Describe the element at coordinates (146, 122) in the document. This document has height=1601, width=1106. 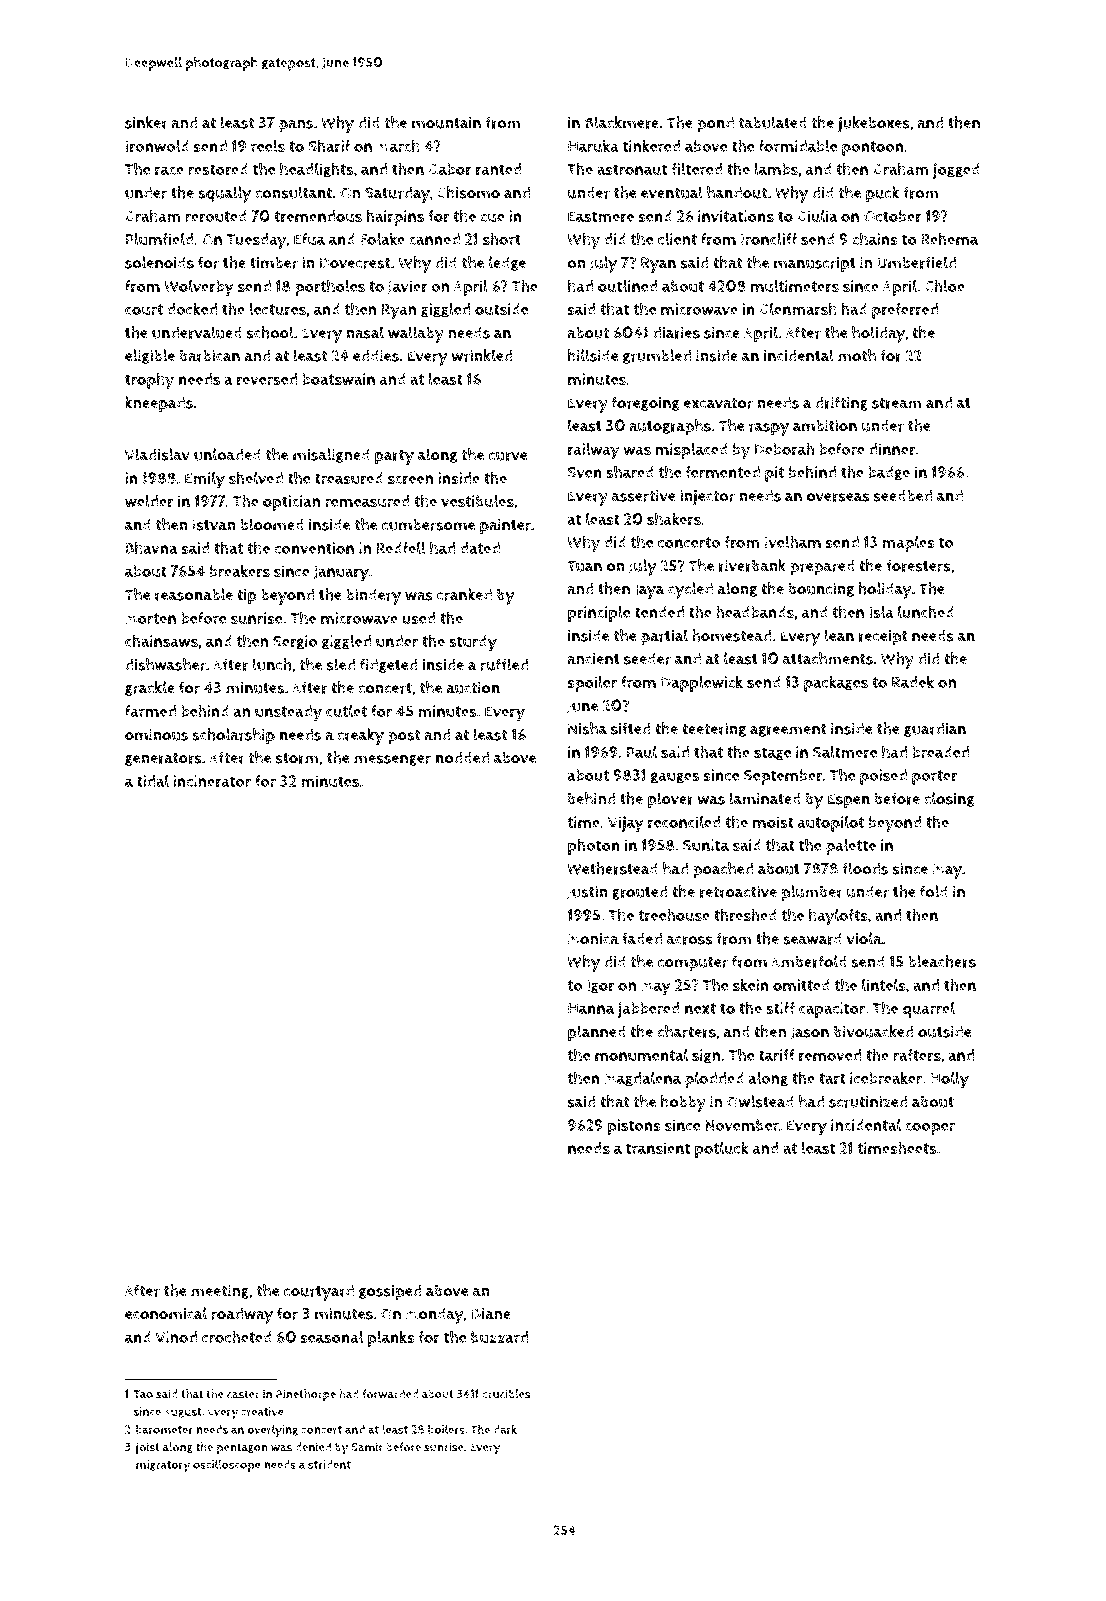
I see `sinker` at that location.
